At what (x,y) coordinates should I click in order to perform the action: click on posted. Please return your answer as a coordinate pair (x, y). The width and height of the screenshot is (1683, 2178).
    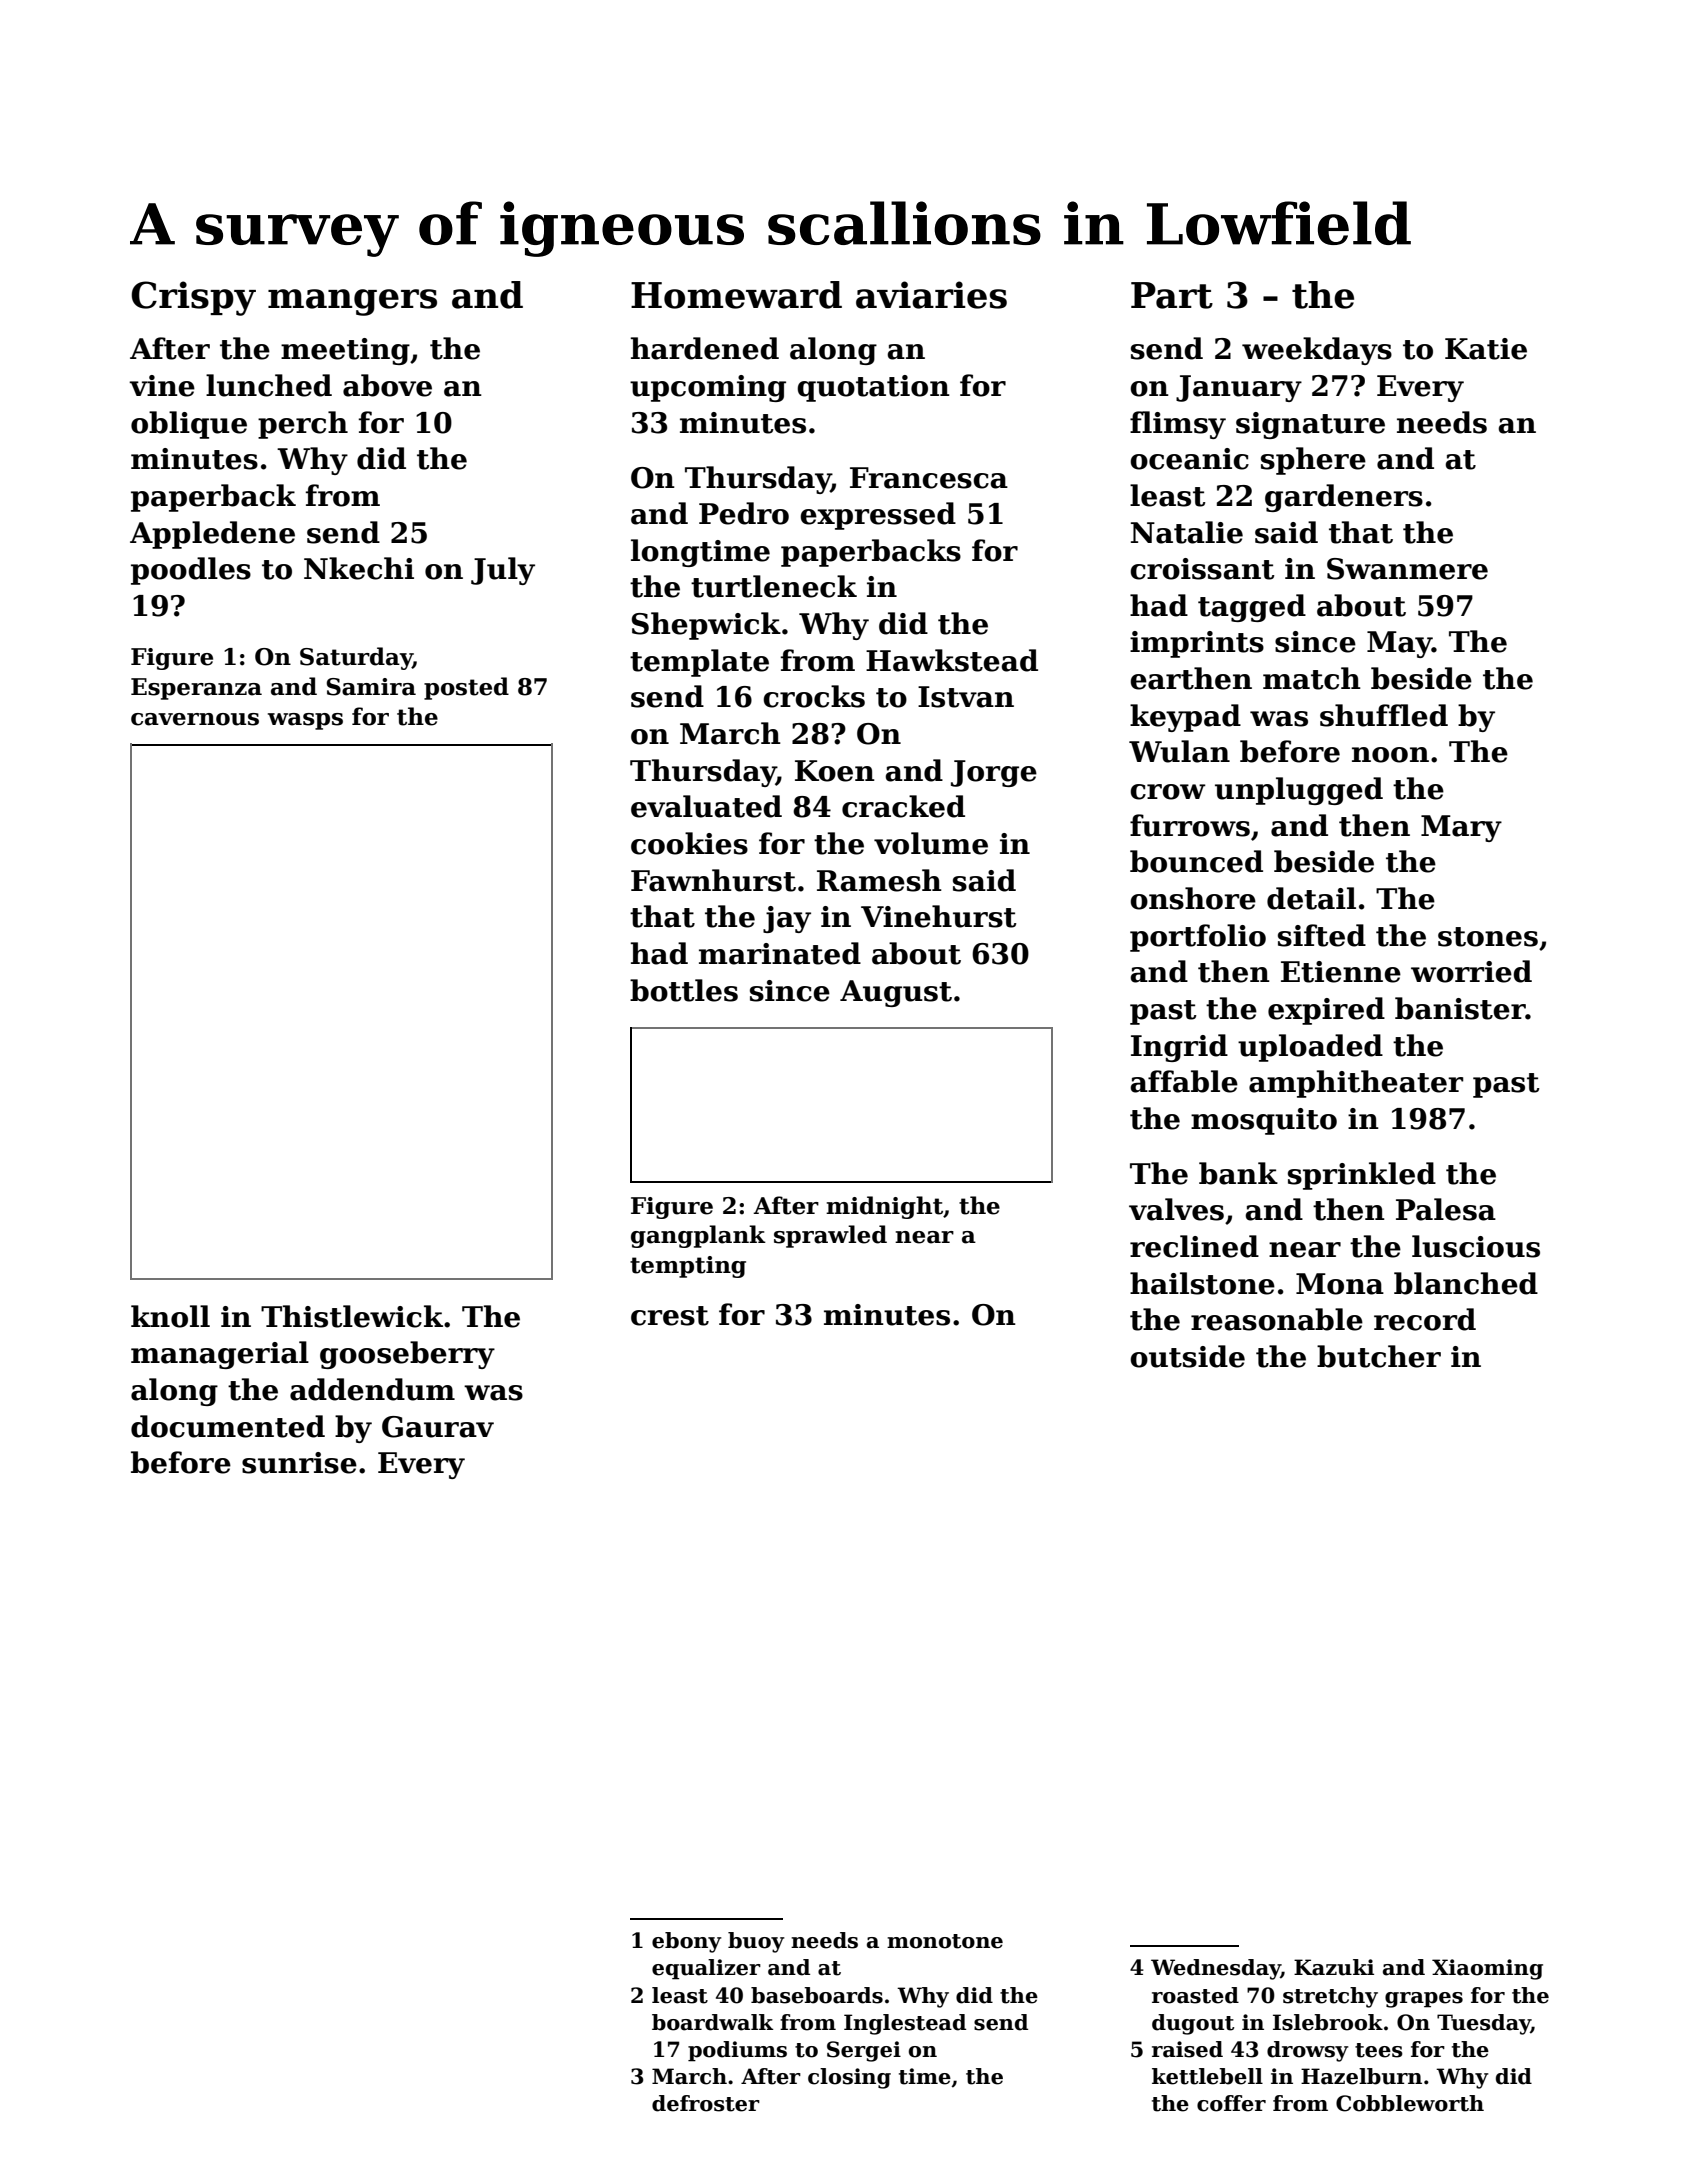
    Looking at the image, I should click on (466, 688).
